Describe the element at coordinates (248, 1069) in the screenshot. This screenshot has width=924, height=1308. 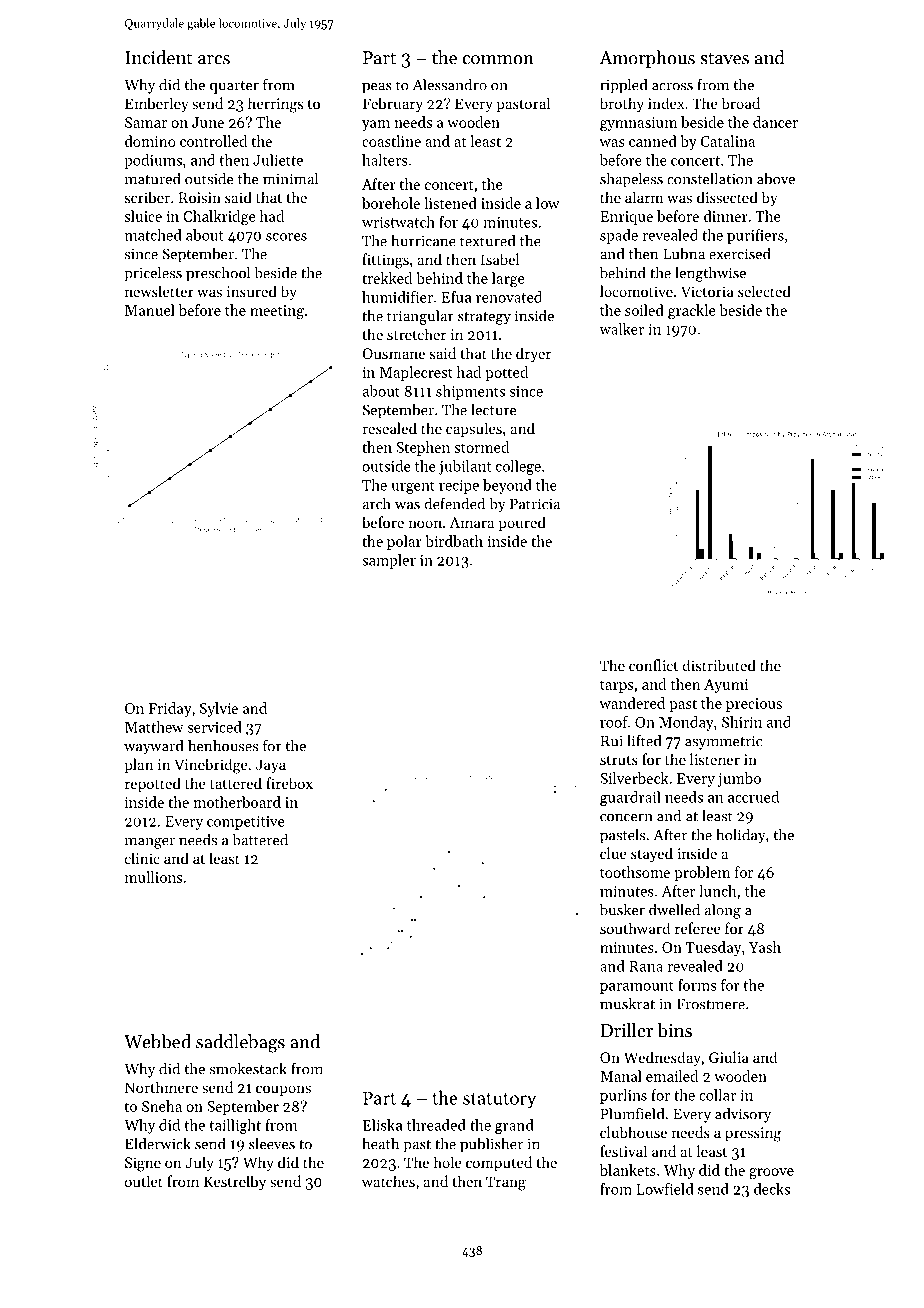
I see `smokestack` at that location.
